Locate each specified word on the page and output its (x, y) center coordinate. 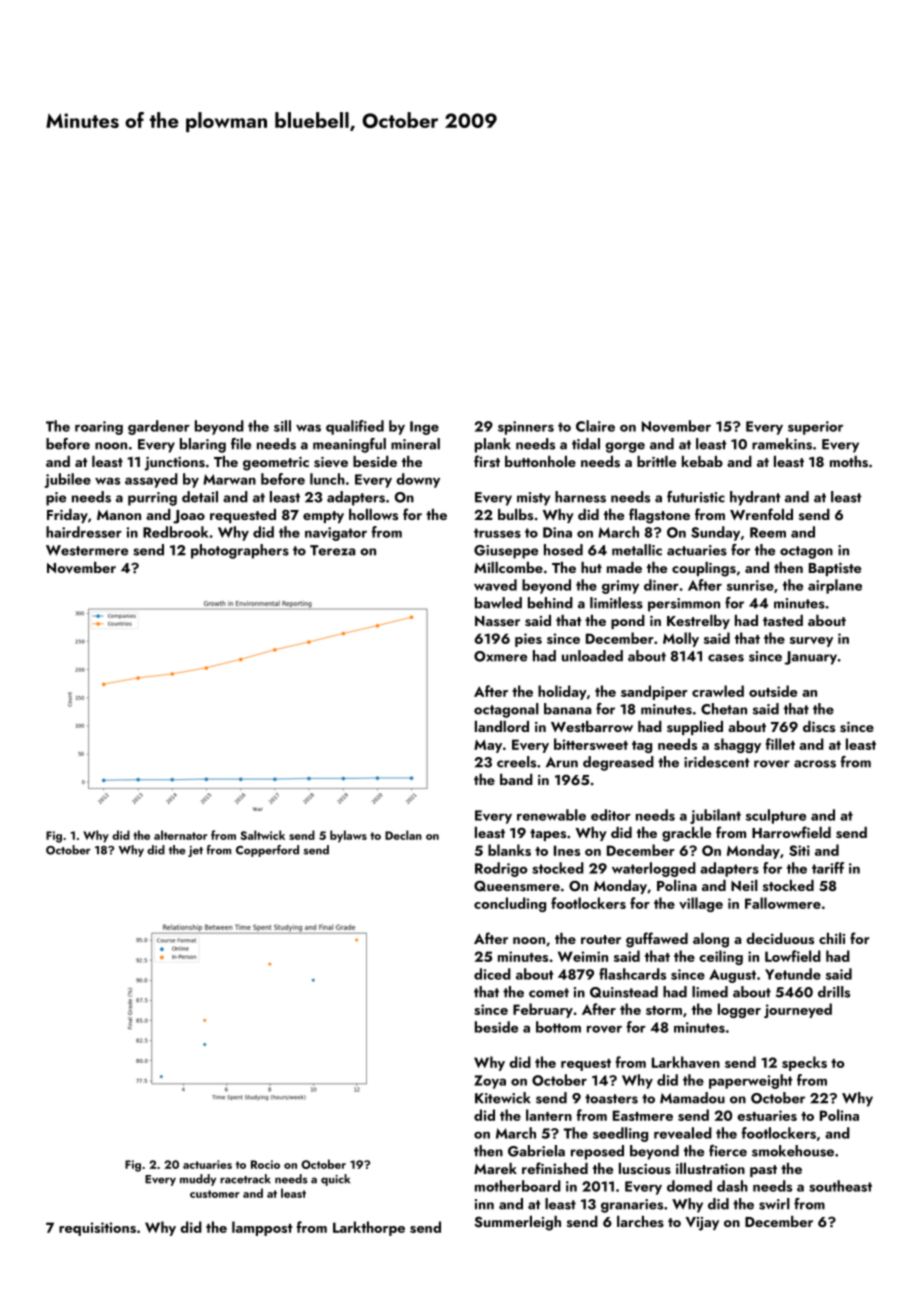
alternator (181, 835)
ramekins (782, 444)
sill (282, 426)
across (815, 764)
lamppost (262, 1228)
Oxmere (500, 656)
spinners (526, 428)
